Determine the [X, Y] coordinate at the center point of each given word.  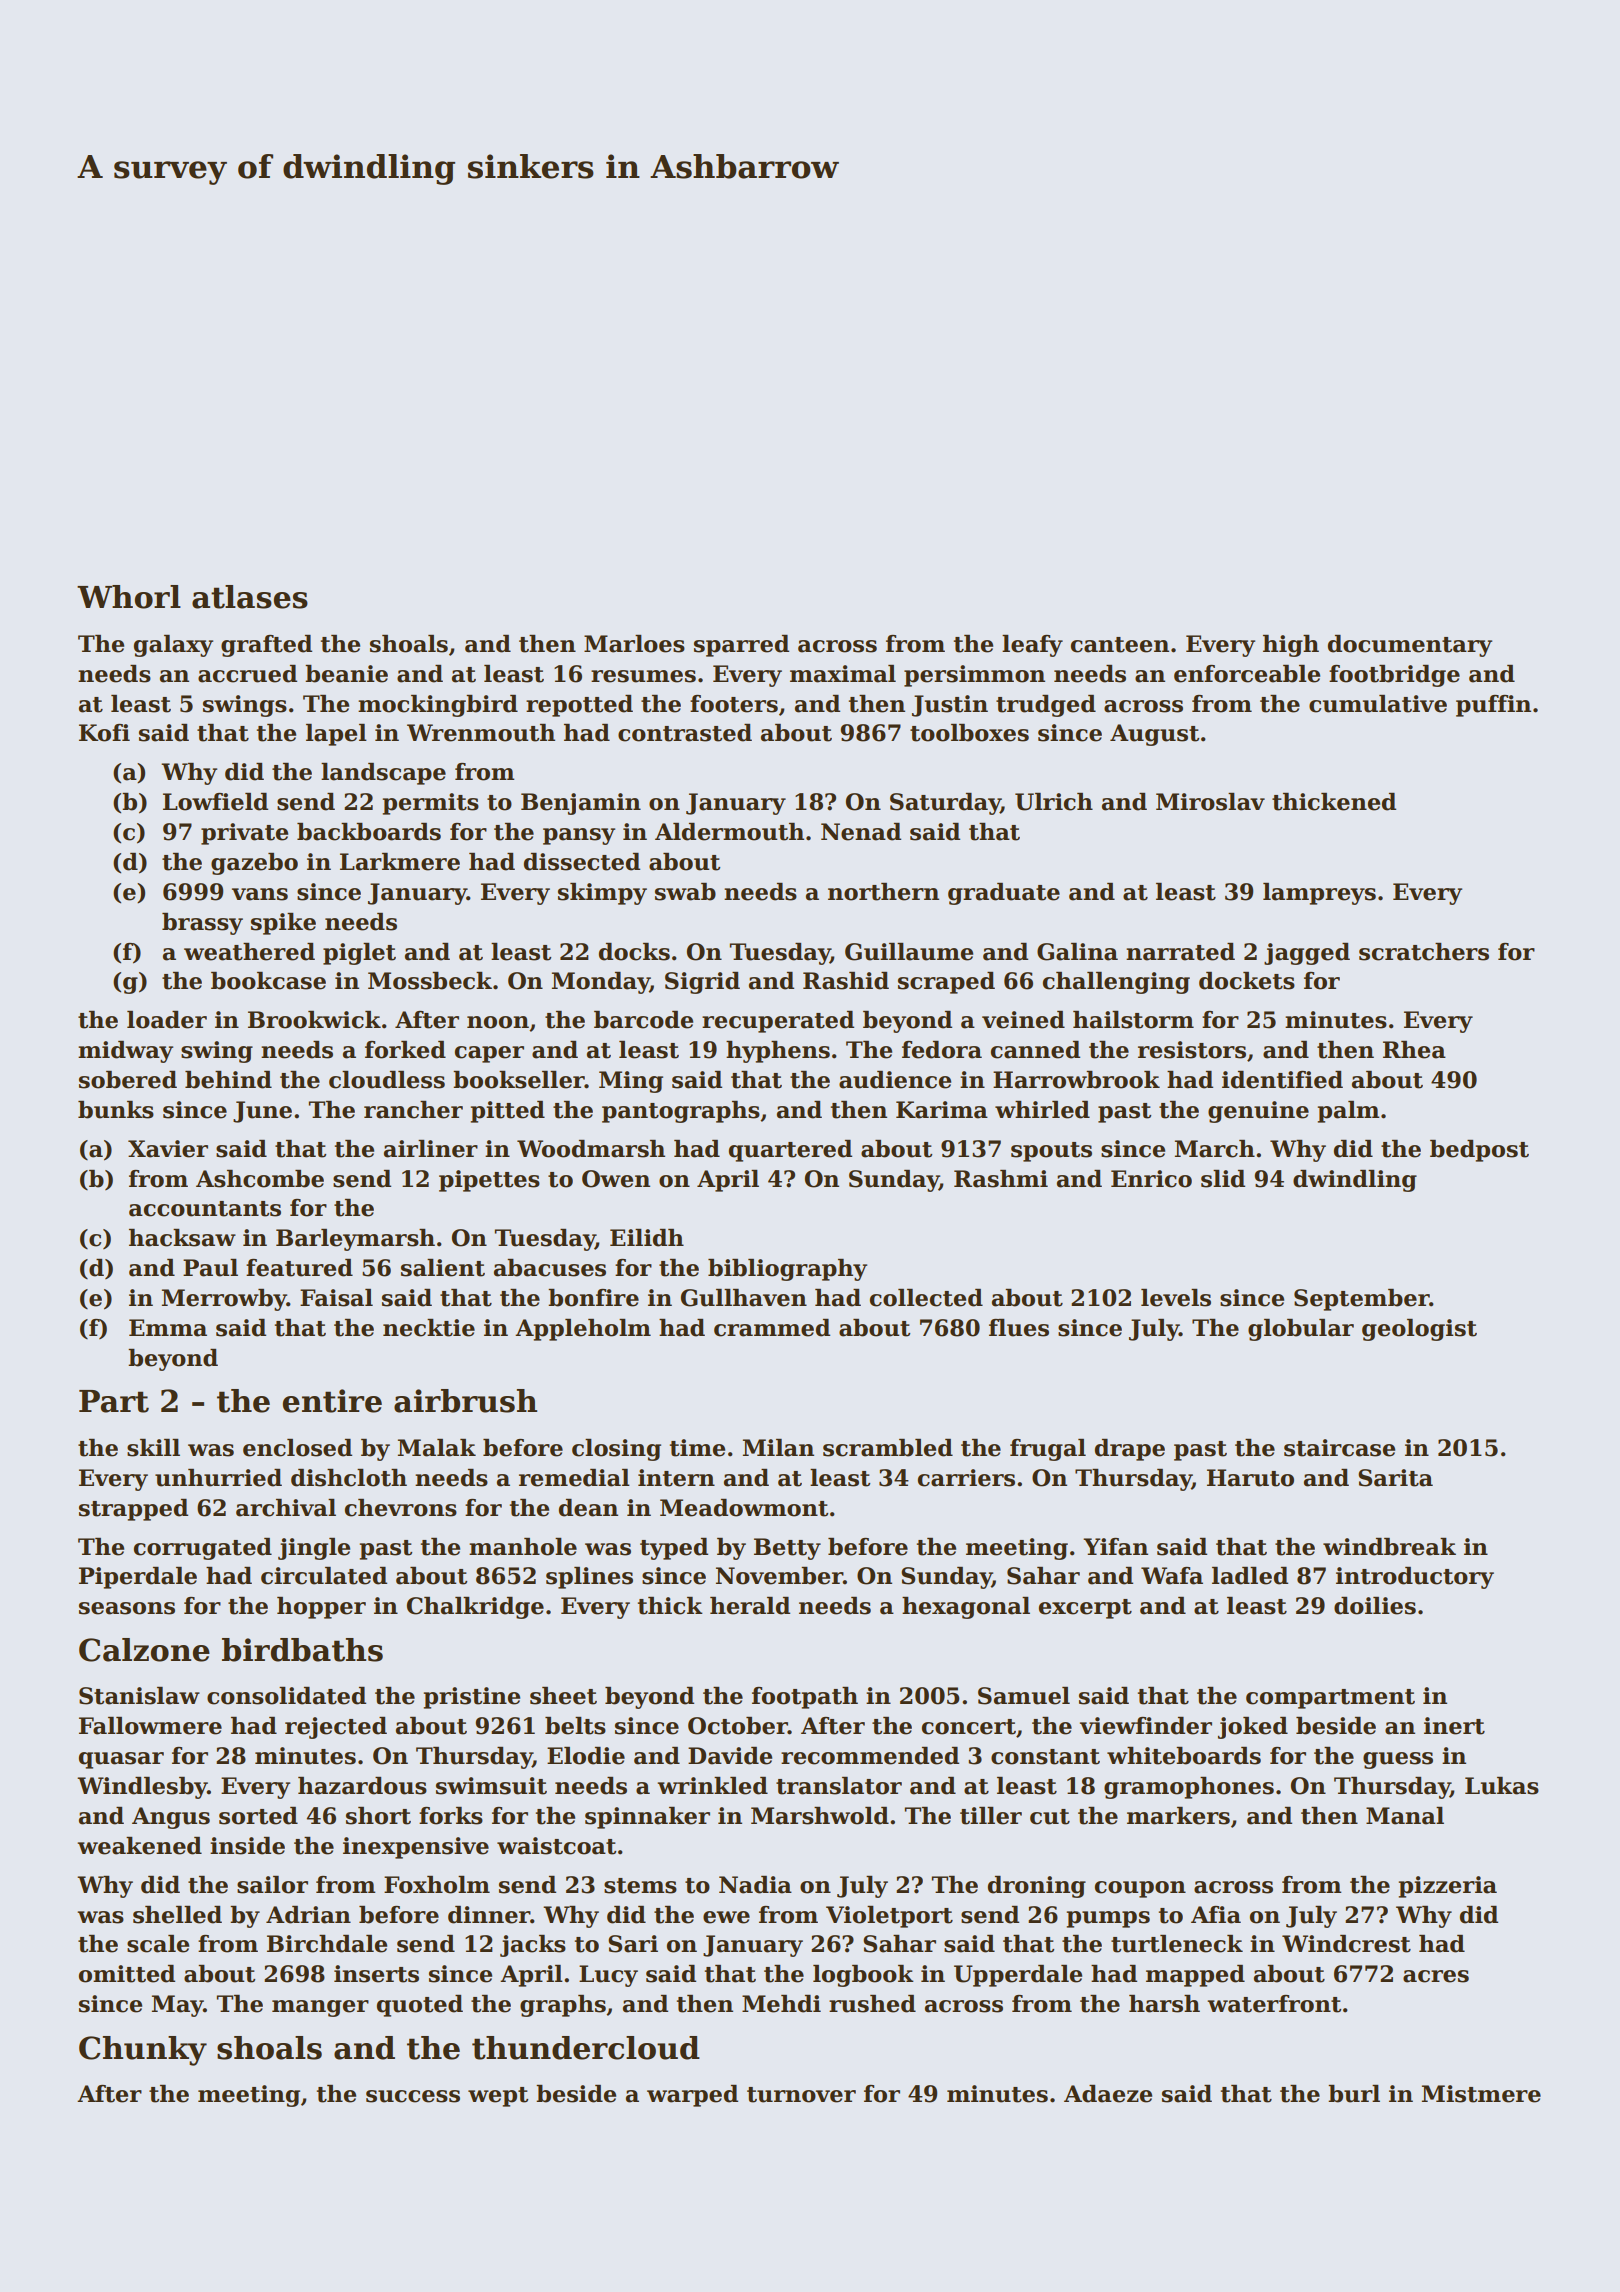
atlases [250, 597]
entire [332, 1401]
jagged [1307, 954]
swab [685, 892]
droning [1037, 1887]
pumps [1108, 1919]
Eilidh [647, 1238]
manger [320, 2008]
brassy [202, 924]
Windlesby [142, 1788]
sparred [741, 646]
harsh [1164, 2004]
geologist [1419, 1330]
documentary [1410, 646]
